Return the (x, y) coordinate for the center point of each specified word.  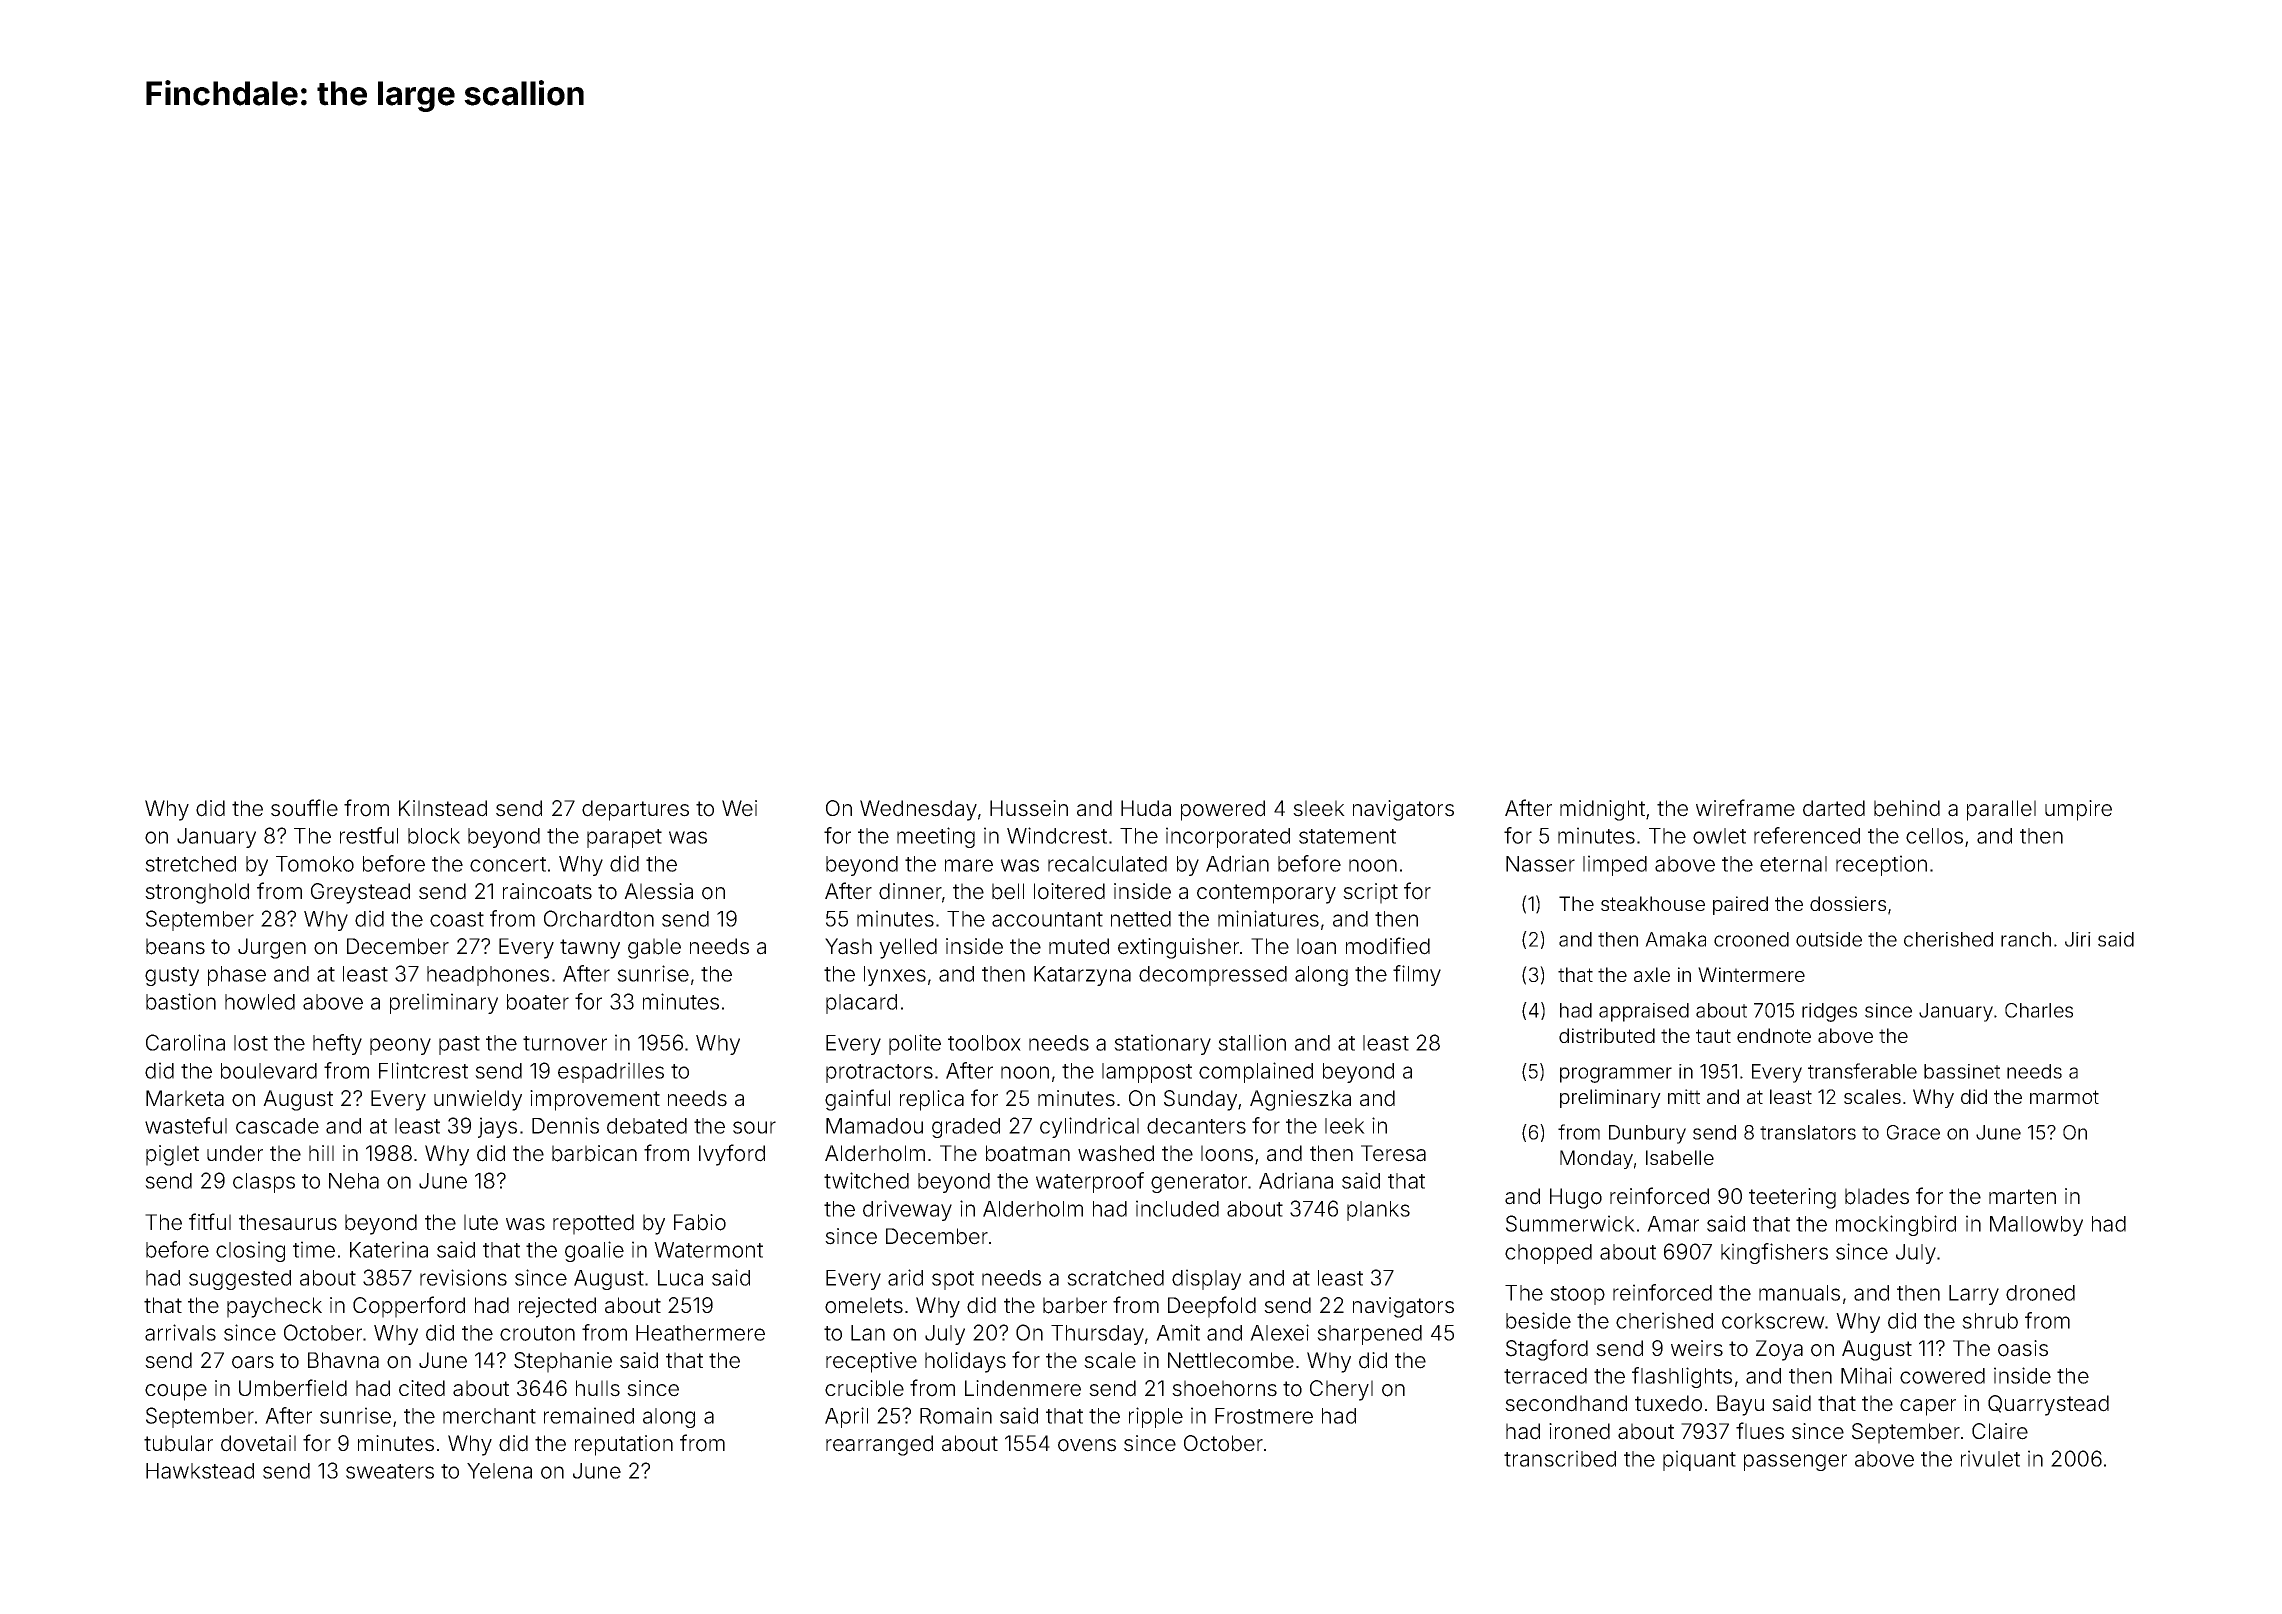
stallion (1252, 1042)
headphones (488, 976)
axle (1652, 974)
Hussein (1029, 808)
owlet (1719, 836)
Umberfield (293, 1388)
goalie (594, 1251)
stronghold (197, 893)
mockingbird (1896, 1225)
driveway (907, 1210)
